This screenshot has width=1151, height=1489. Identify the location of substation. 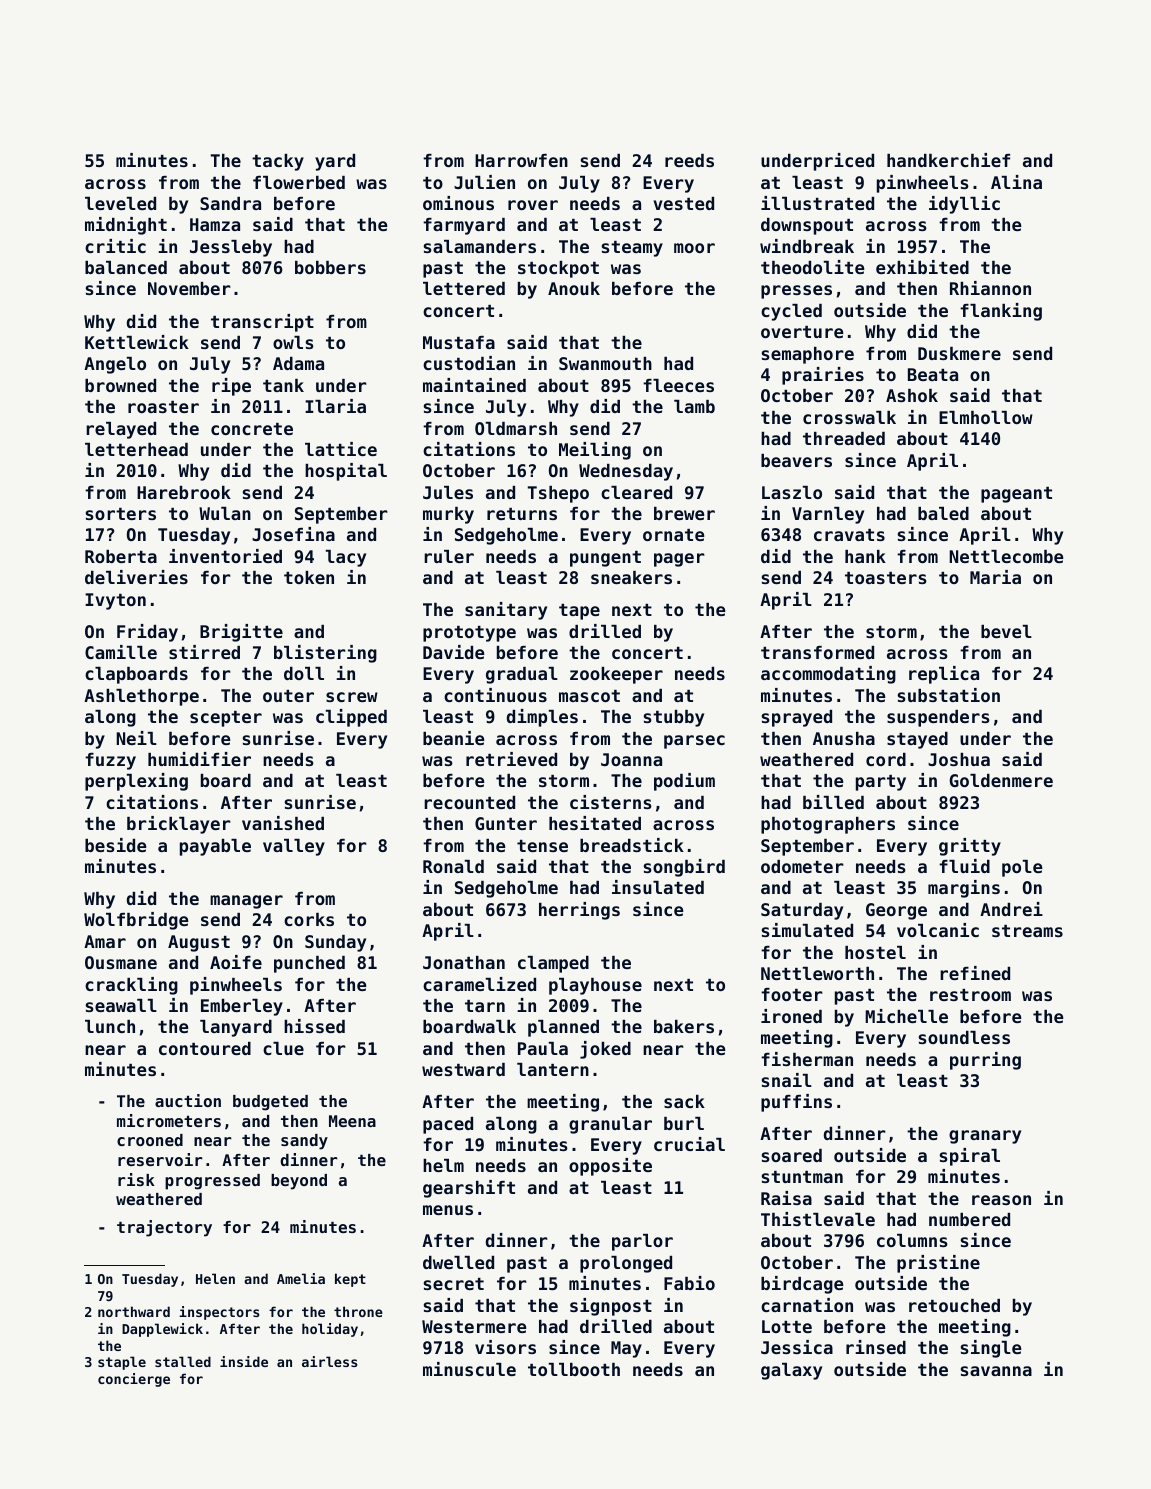
(949, 695).
